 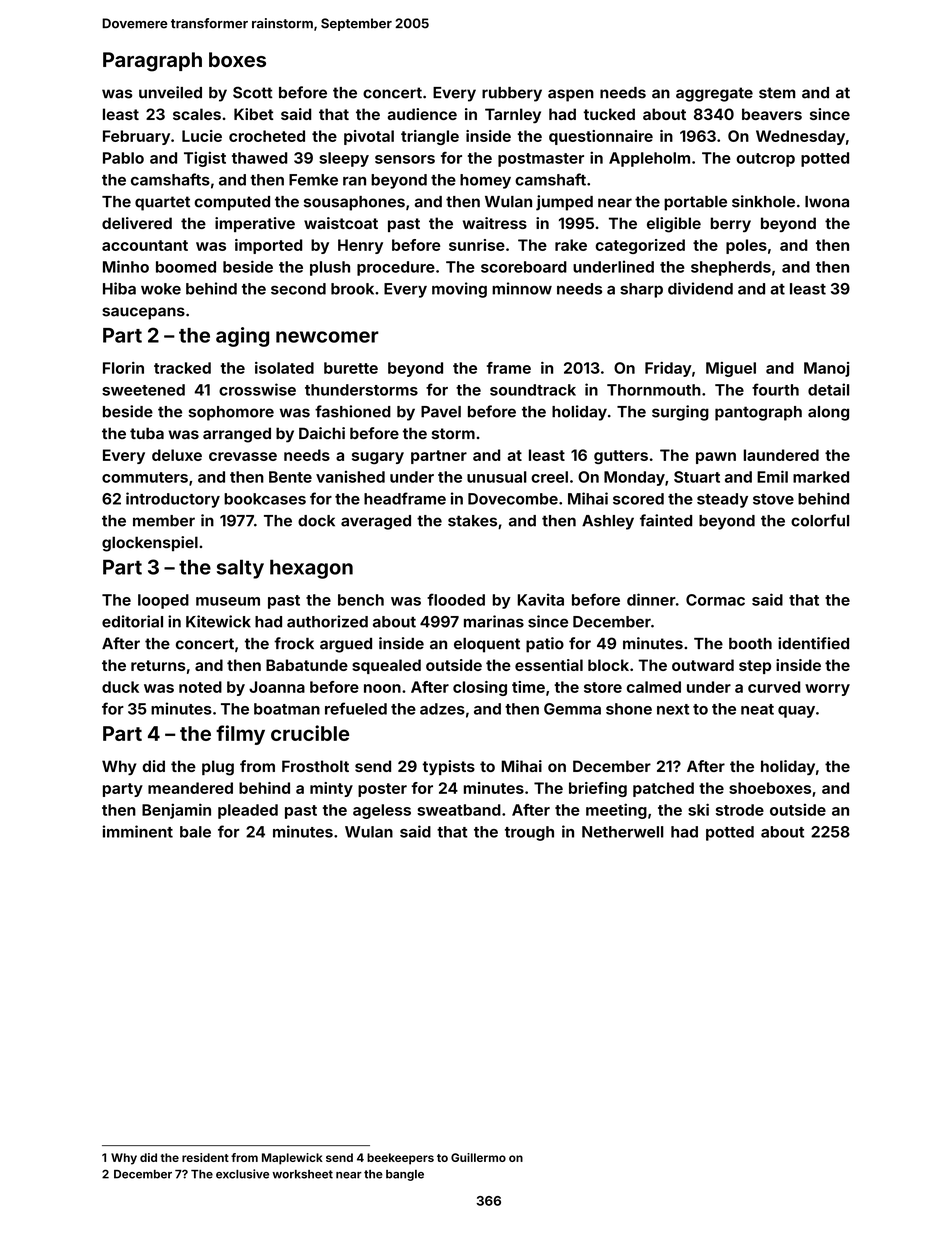 I want to click on boomed, so click(x=186, y=267).
